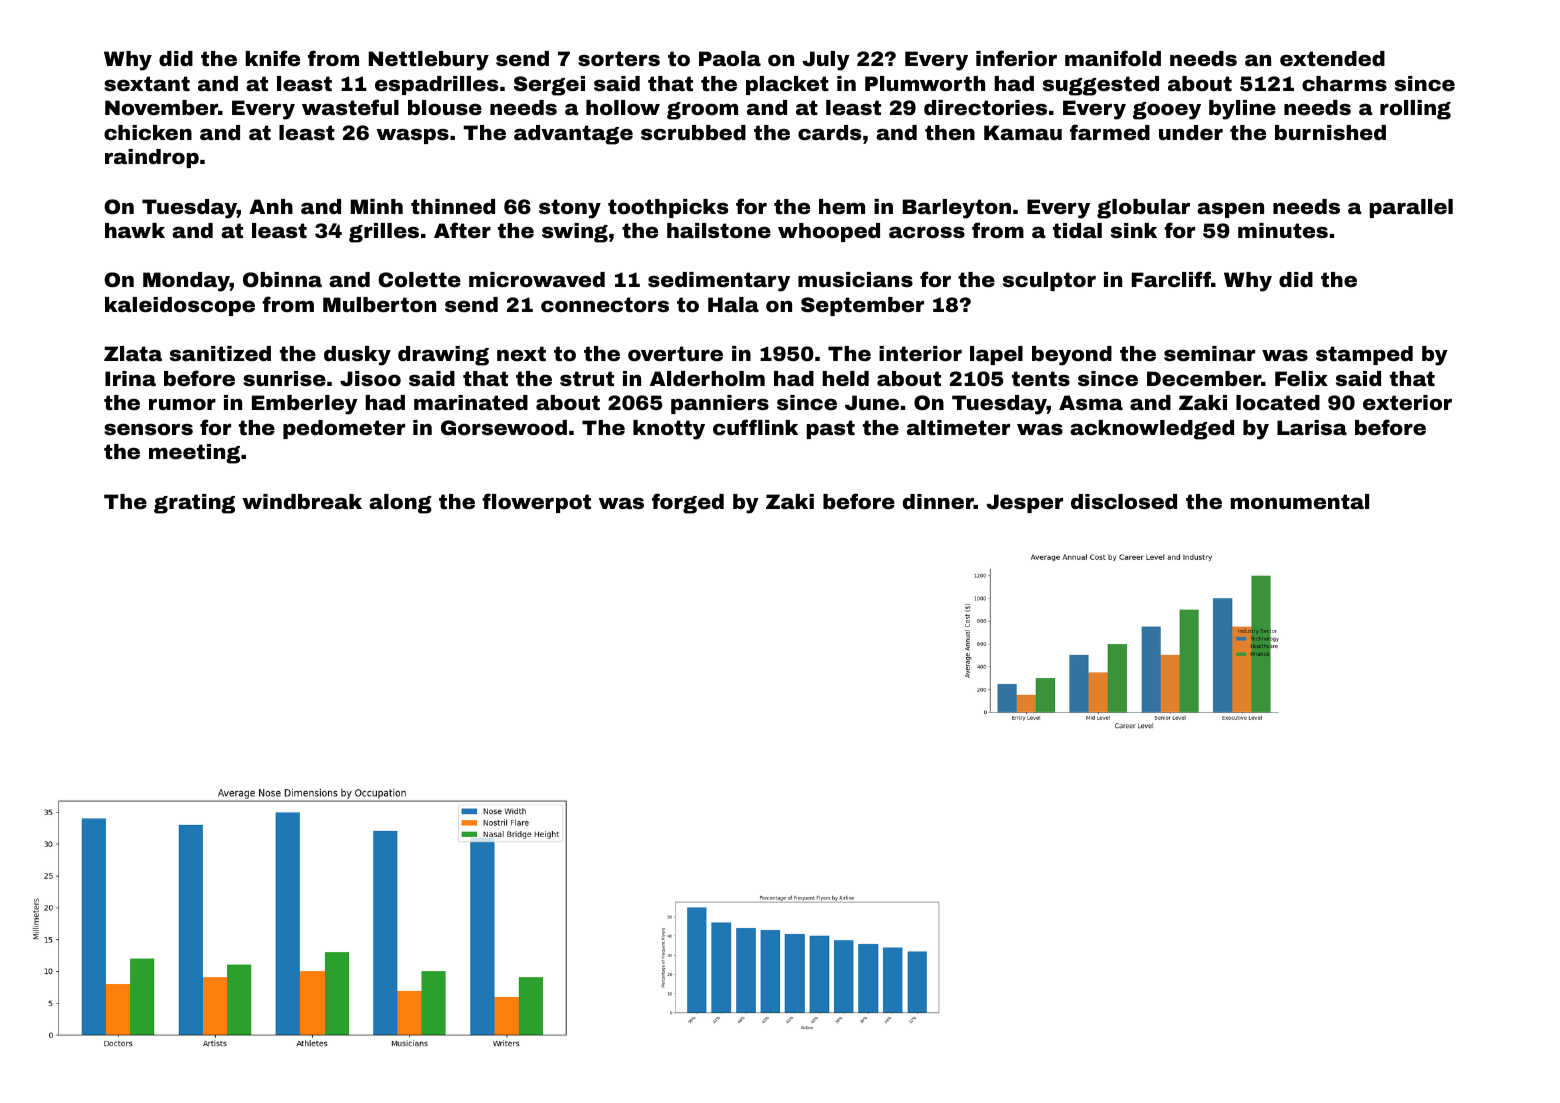 This document has height=1103, width=1560. Describe the element at coordinates (272, 58) in the document. I see `knife` at that location.
